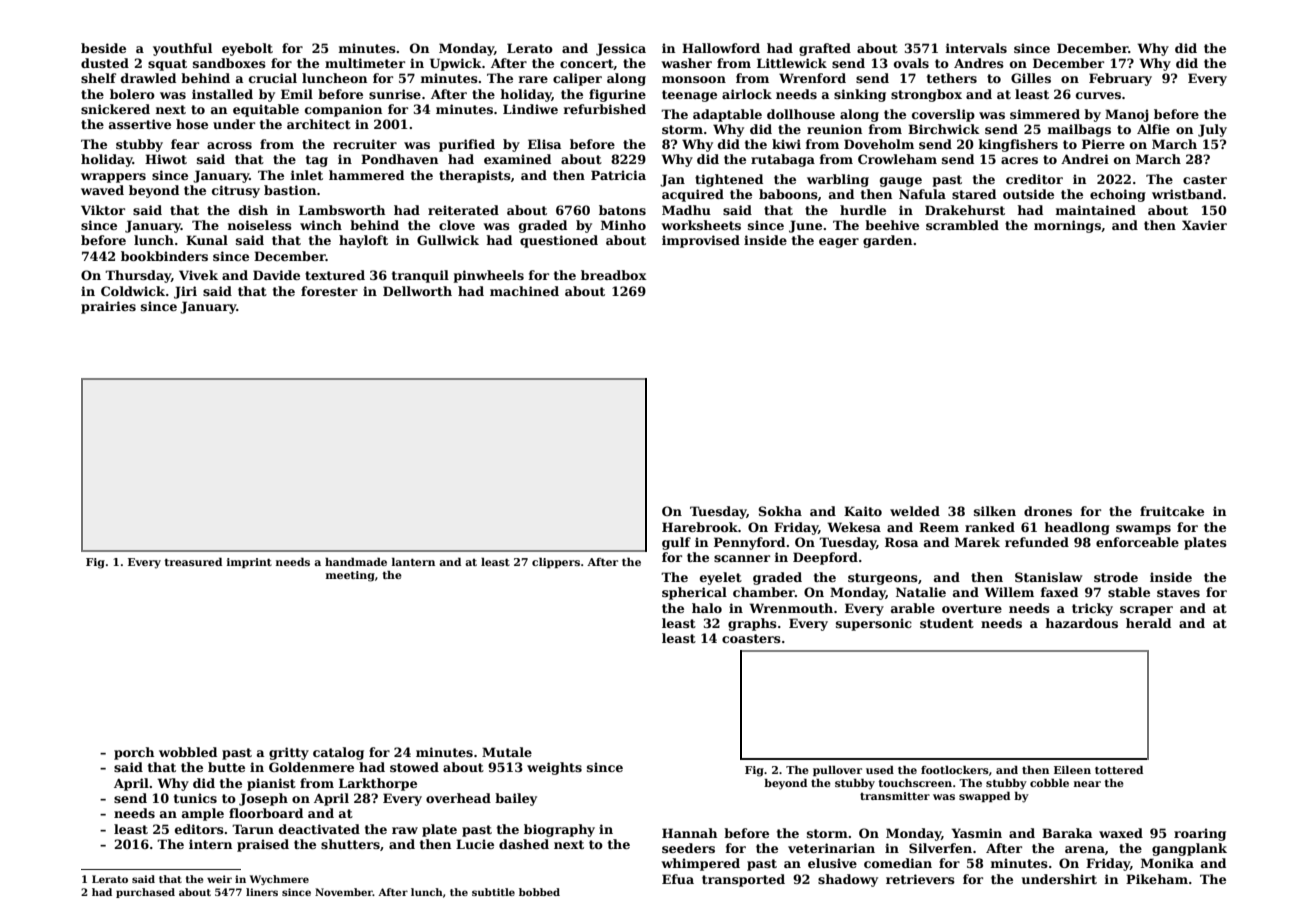  What do you see at coordinates (193, 562) in the screenshot?
I see `treasured` at bounding box center [193, 562].
